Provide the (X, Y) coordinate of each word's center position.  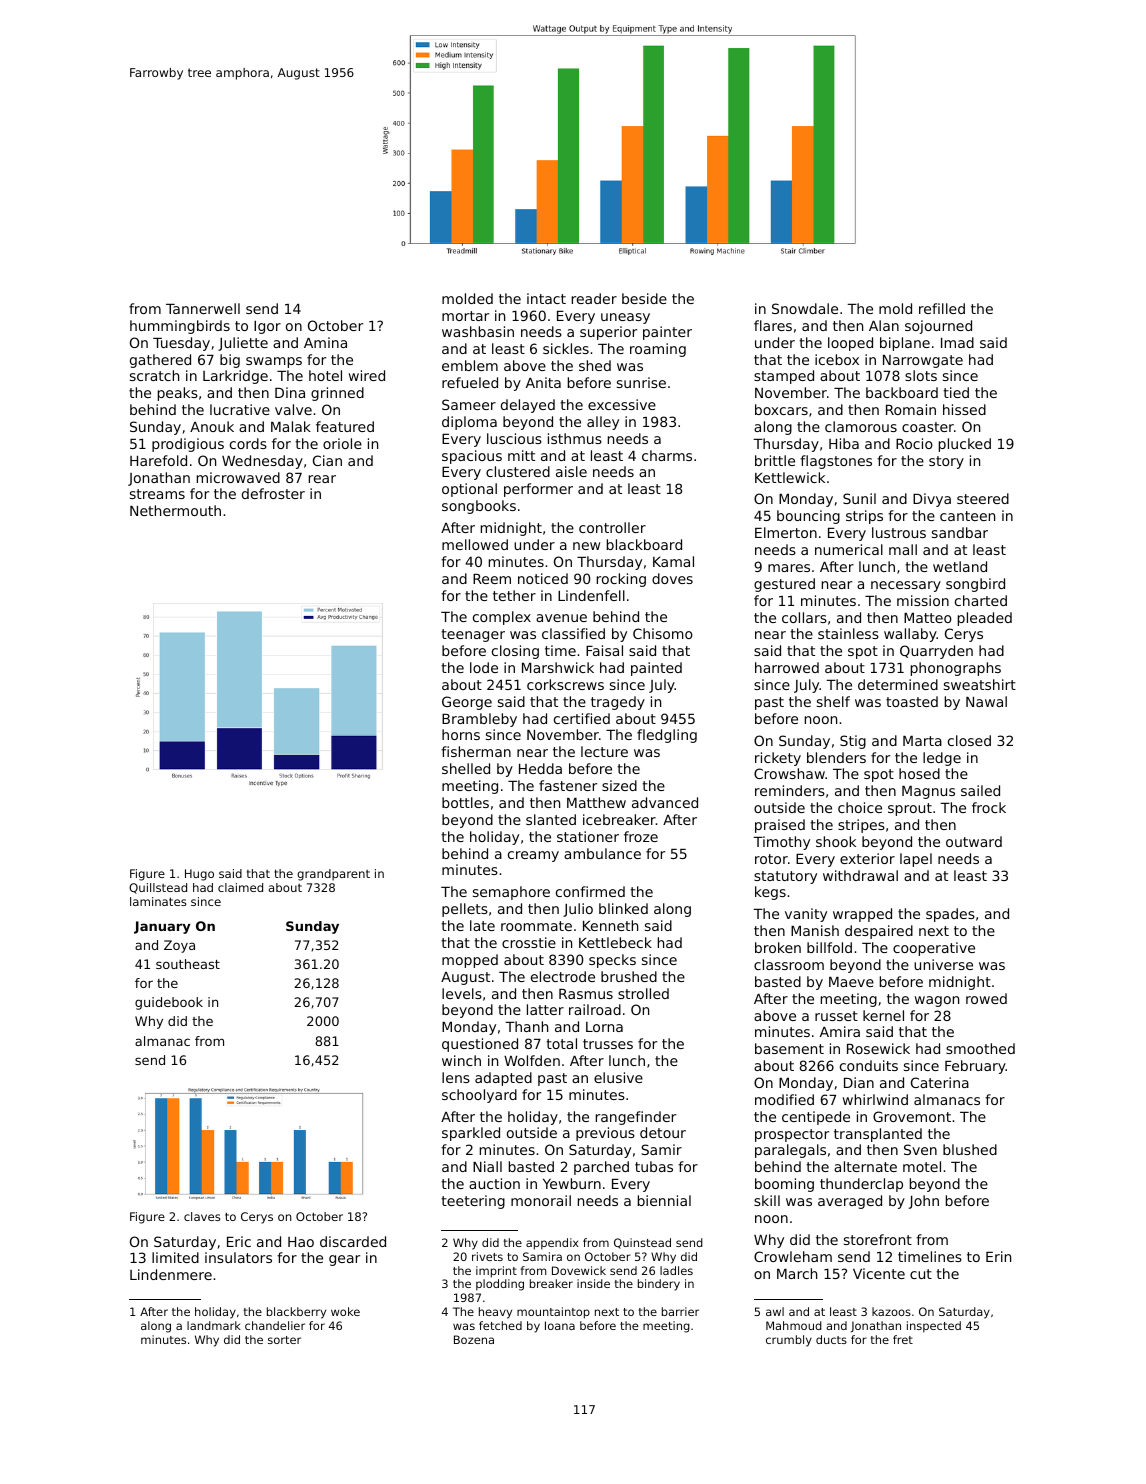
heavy (495, 1313)
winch (461, 1060)
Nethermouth (175, 510)
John (924, 1202)
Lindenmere (171, 1274)
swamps (274, 362)
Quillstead (158, 888)
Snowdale (805, 308)
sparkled (471, 1134)
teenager (473, 635)
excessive (622, 404)
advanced (665, 802)
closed (969, 740)
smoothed (980, 1048)
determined (898, 684)
